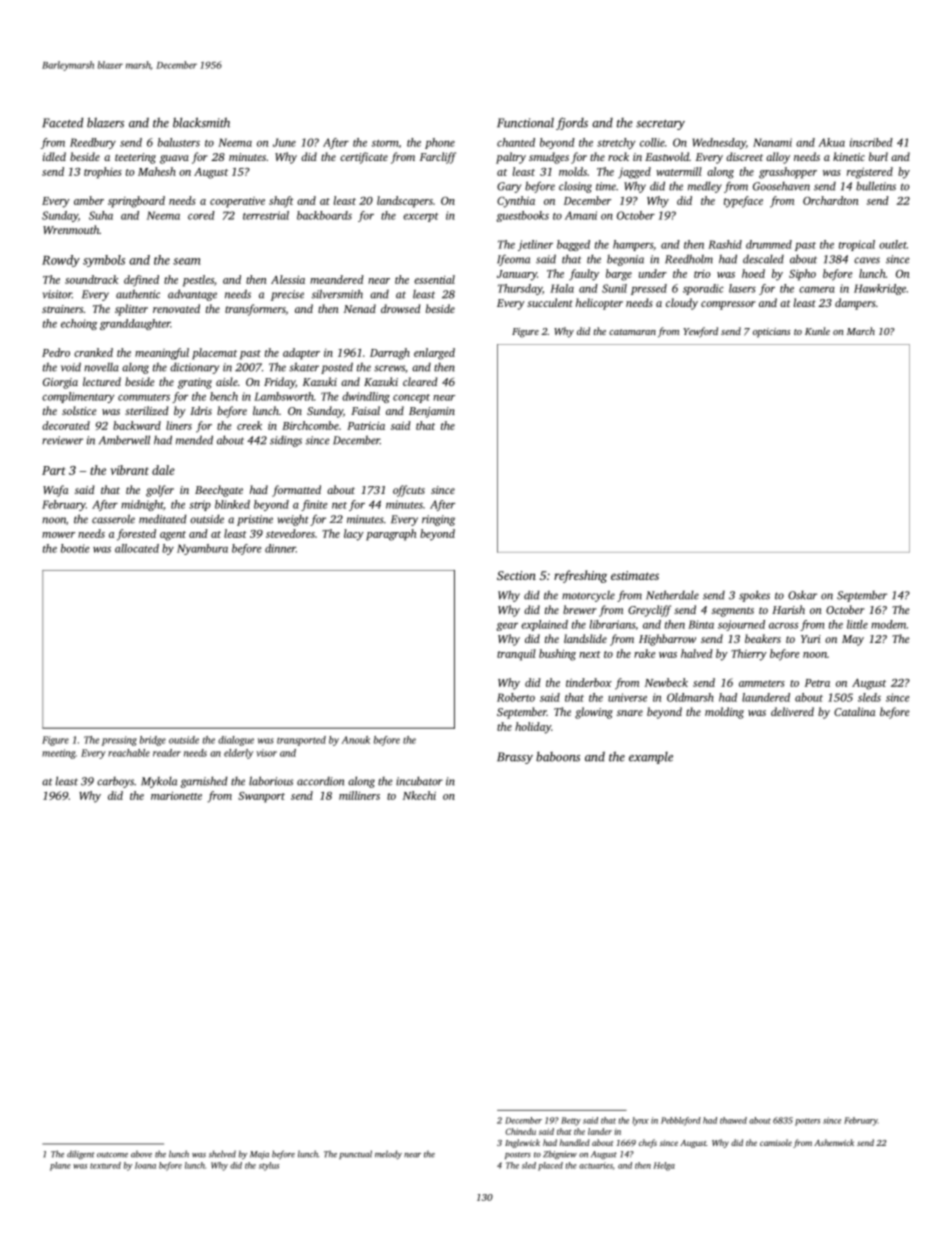 This screenshot has width=952, height=1233. I want to click on Akua, so click(831, 142).
